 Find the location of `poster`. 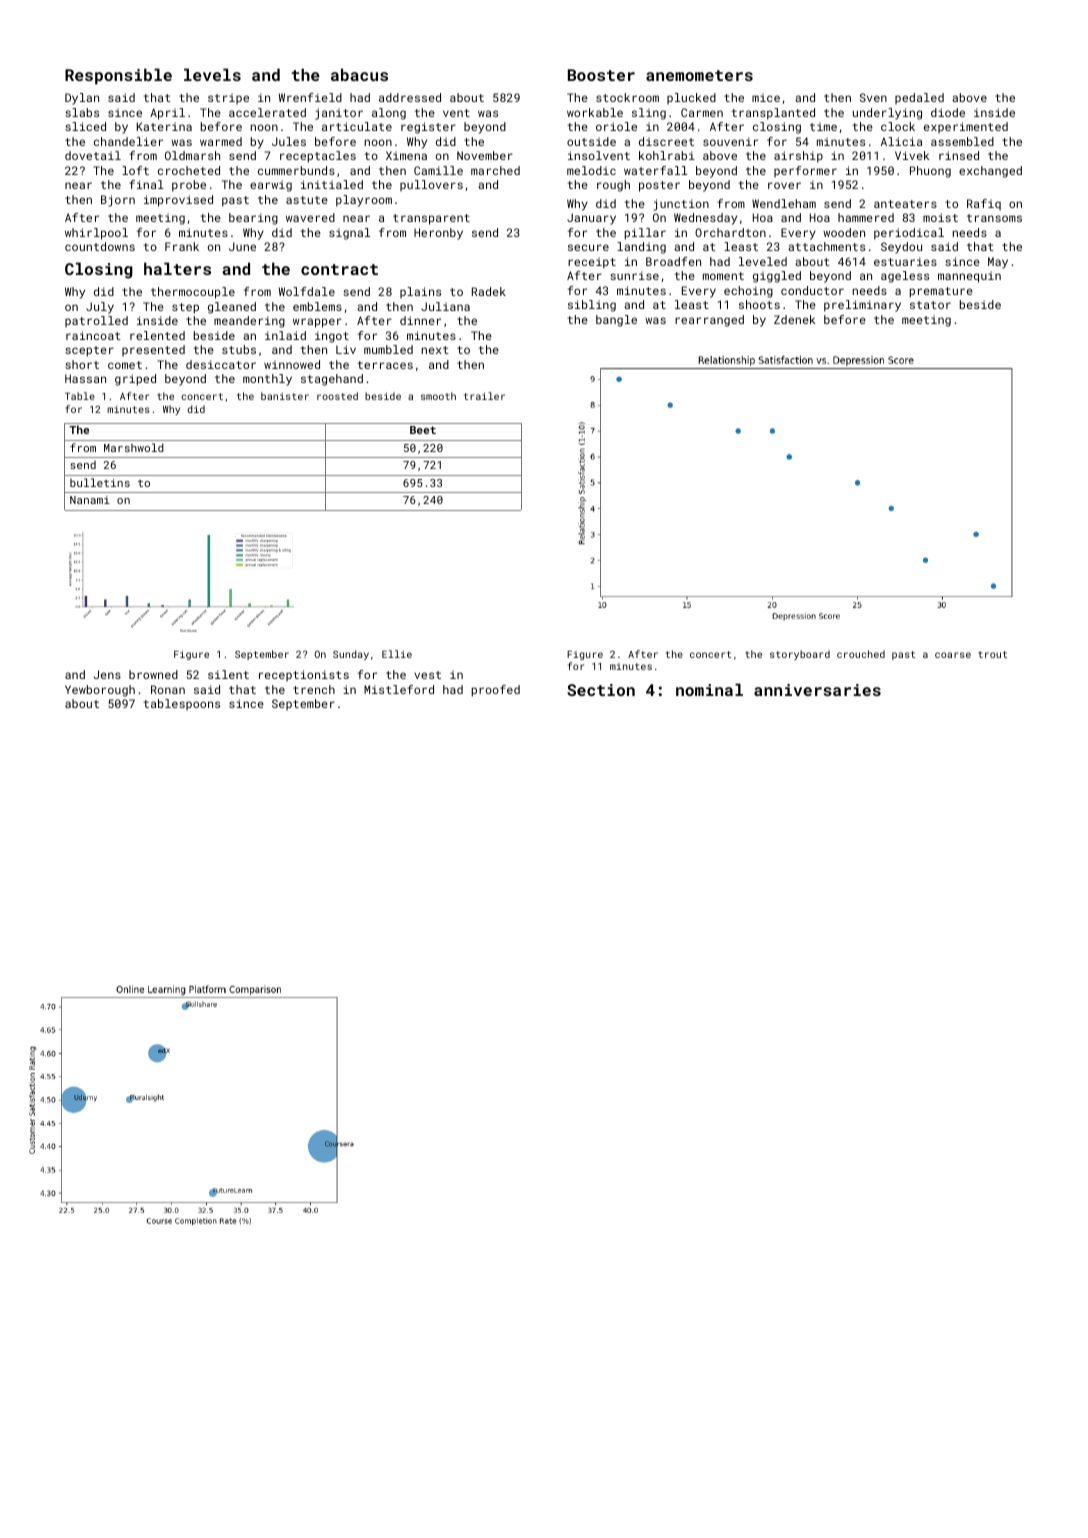

poster is located at coordinates (659, 186).
